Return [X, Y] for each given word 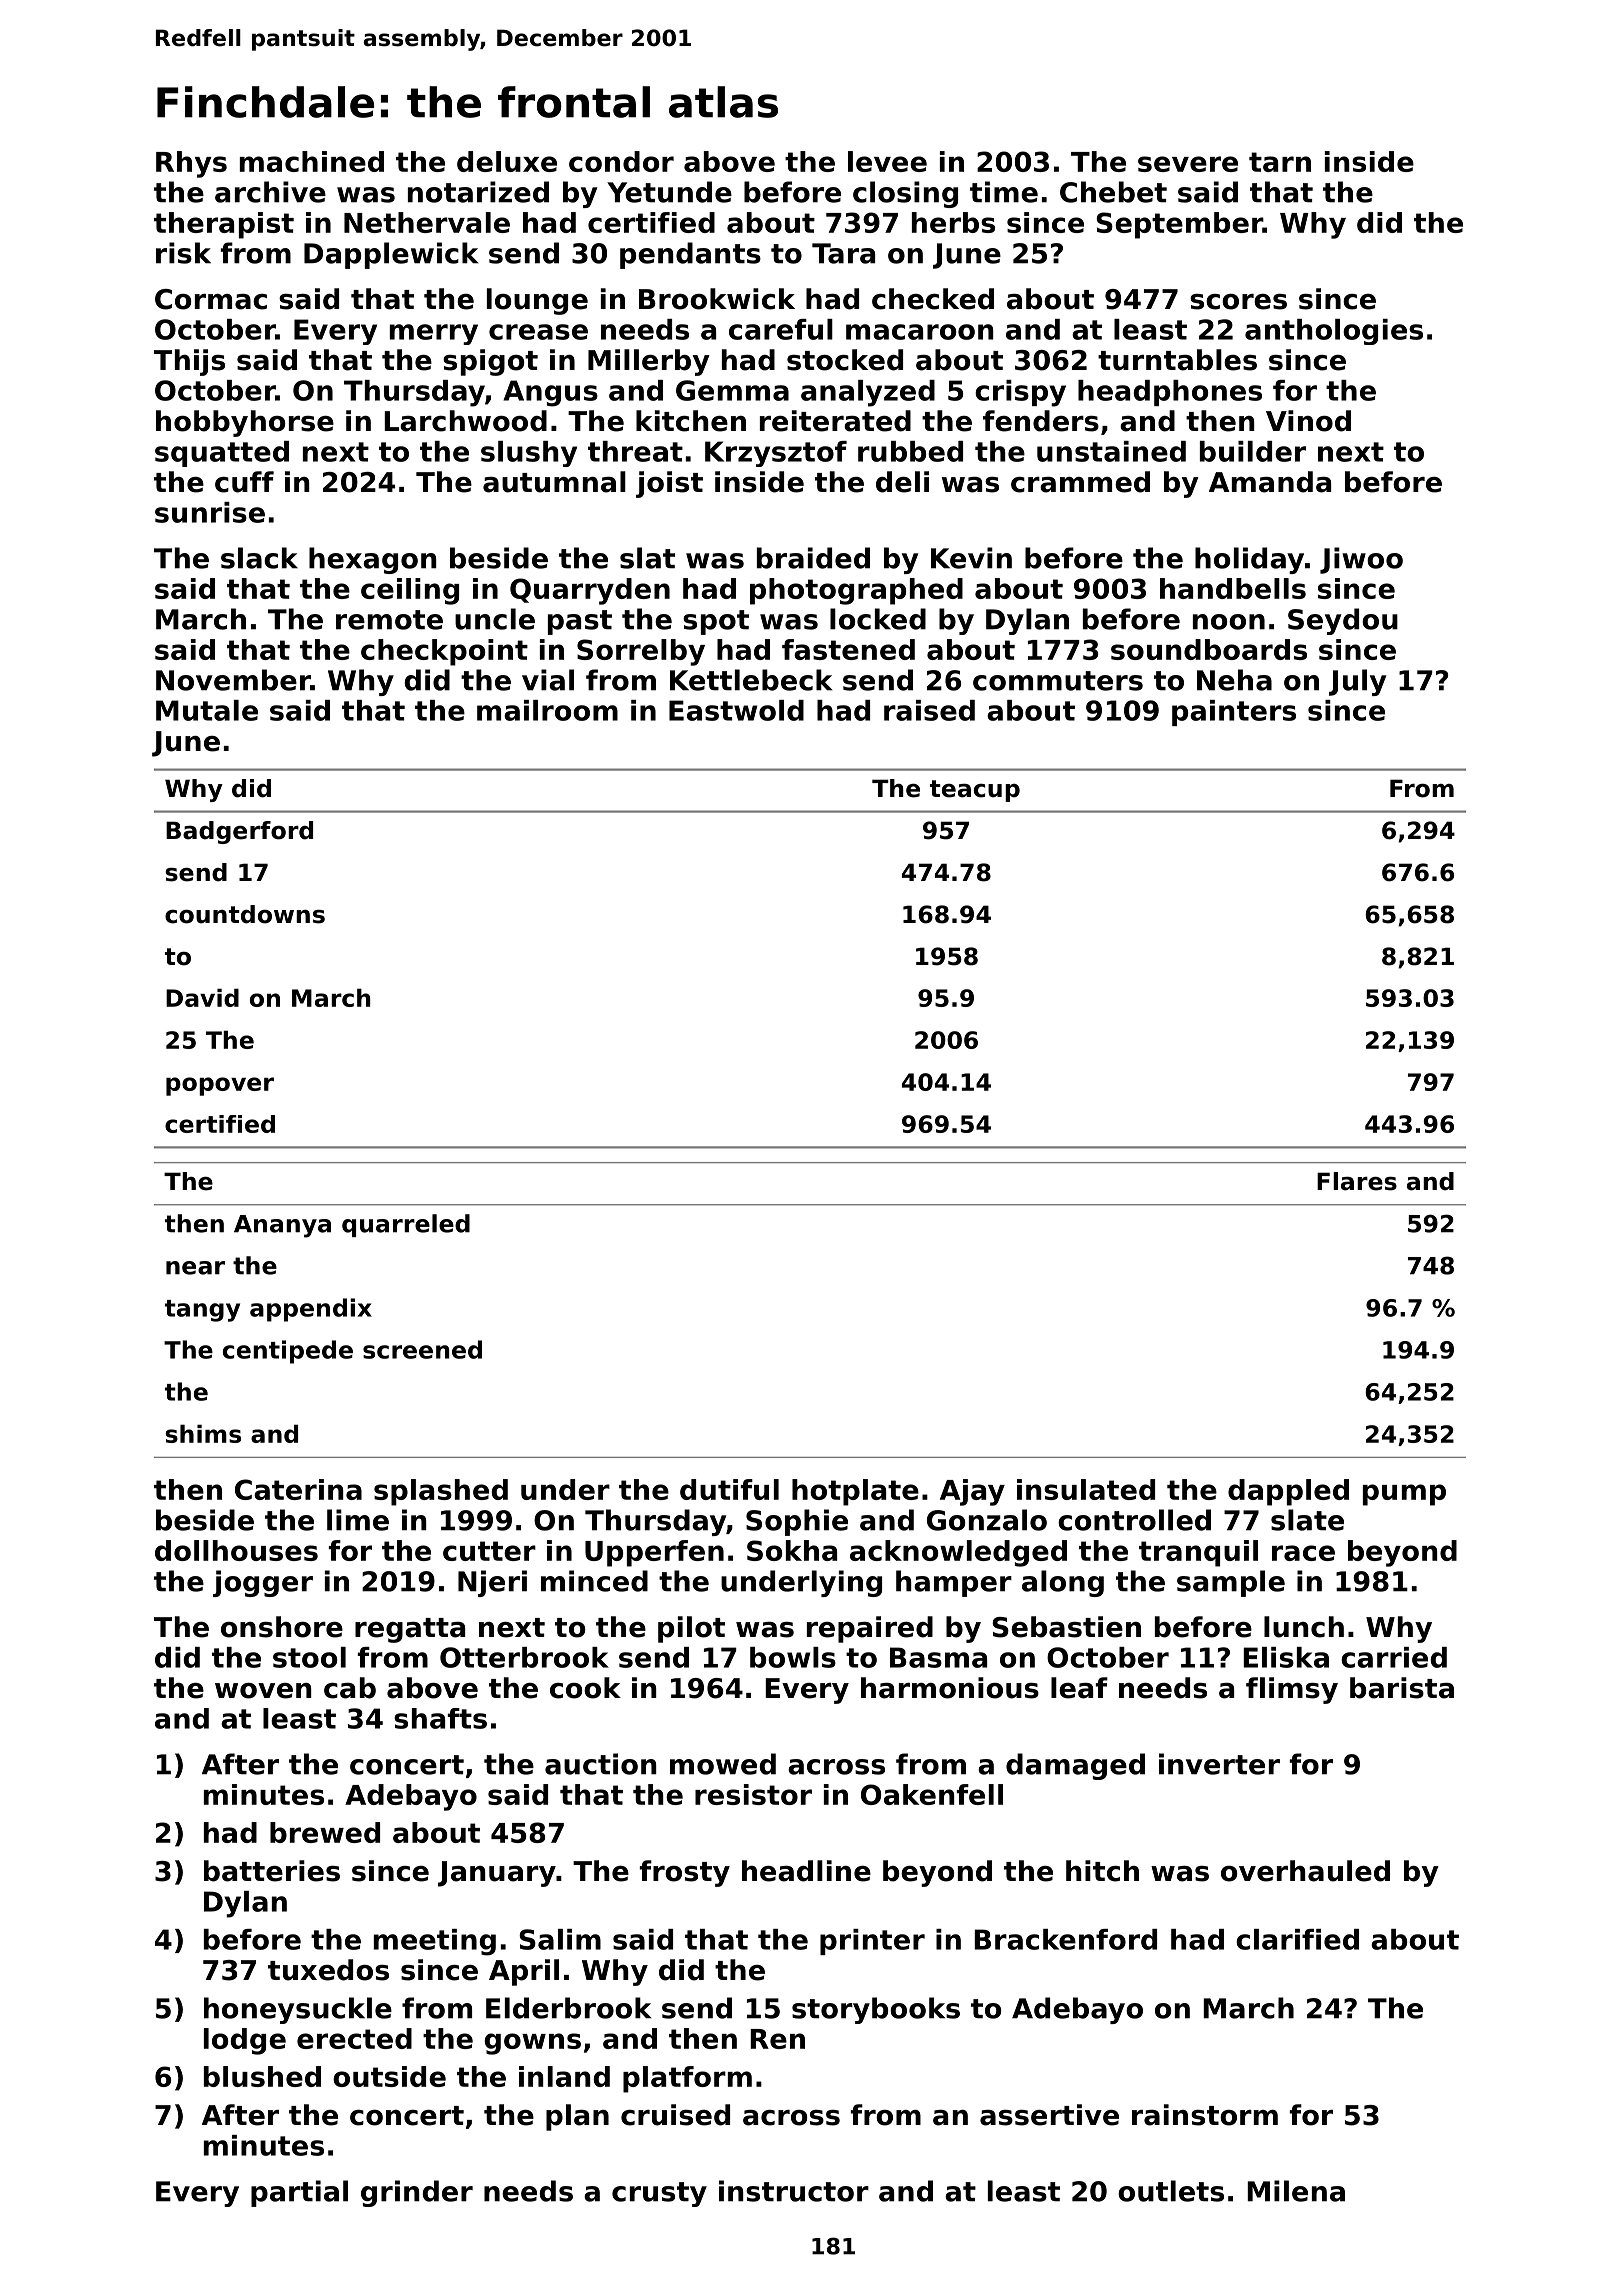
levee [887, 161]
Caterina [298, 1489]
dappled [1288, 1492]
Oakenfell [932, 1794]
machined [312, 161]
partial [299, 2193]
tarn [1280, 162]
